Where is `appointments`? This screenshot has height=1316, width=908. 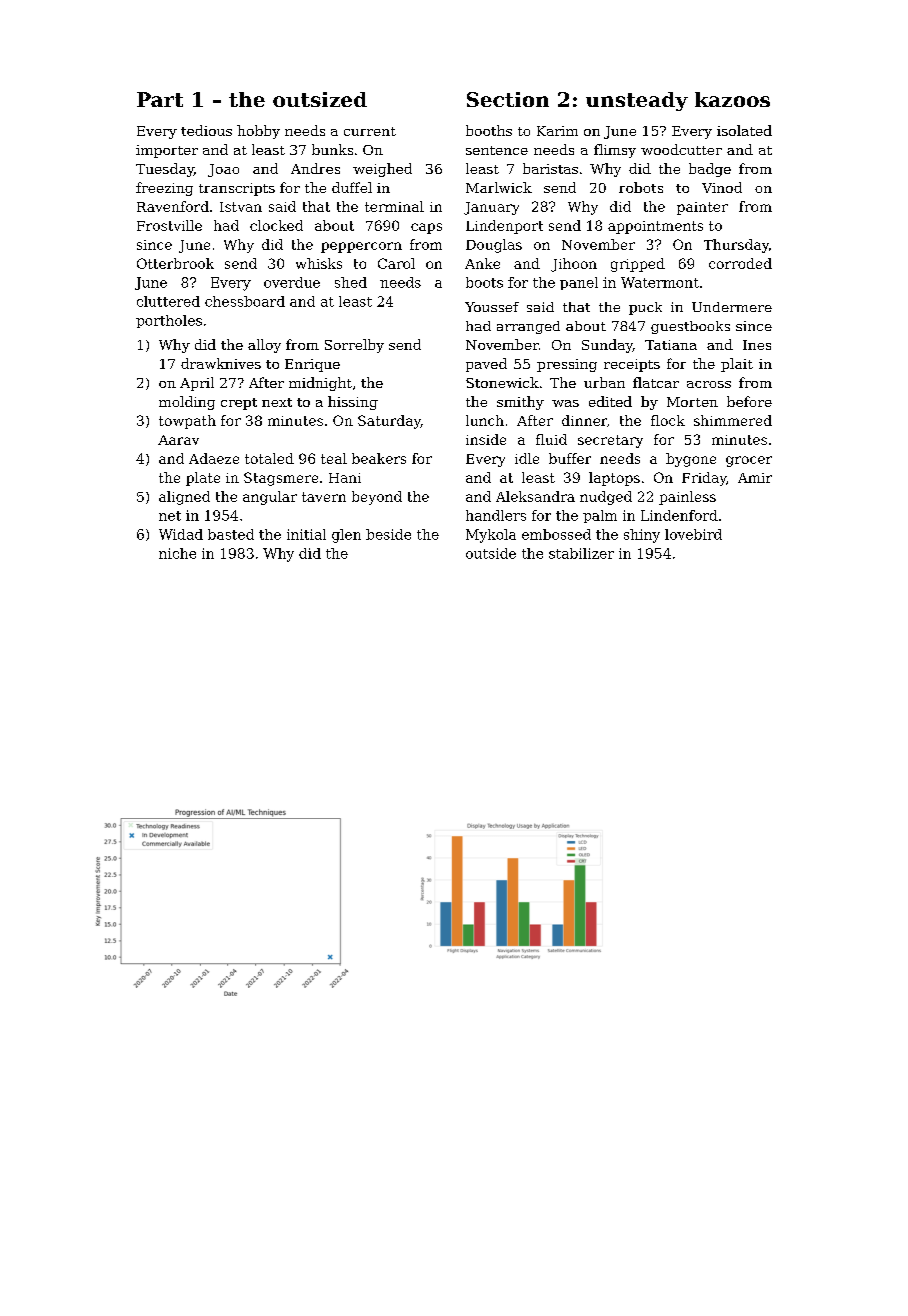 appointments is located at coordinates (655, 227).
